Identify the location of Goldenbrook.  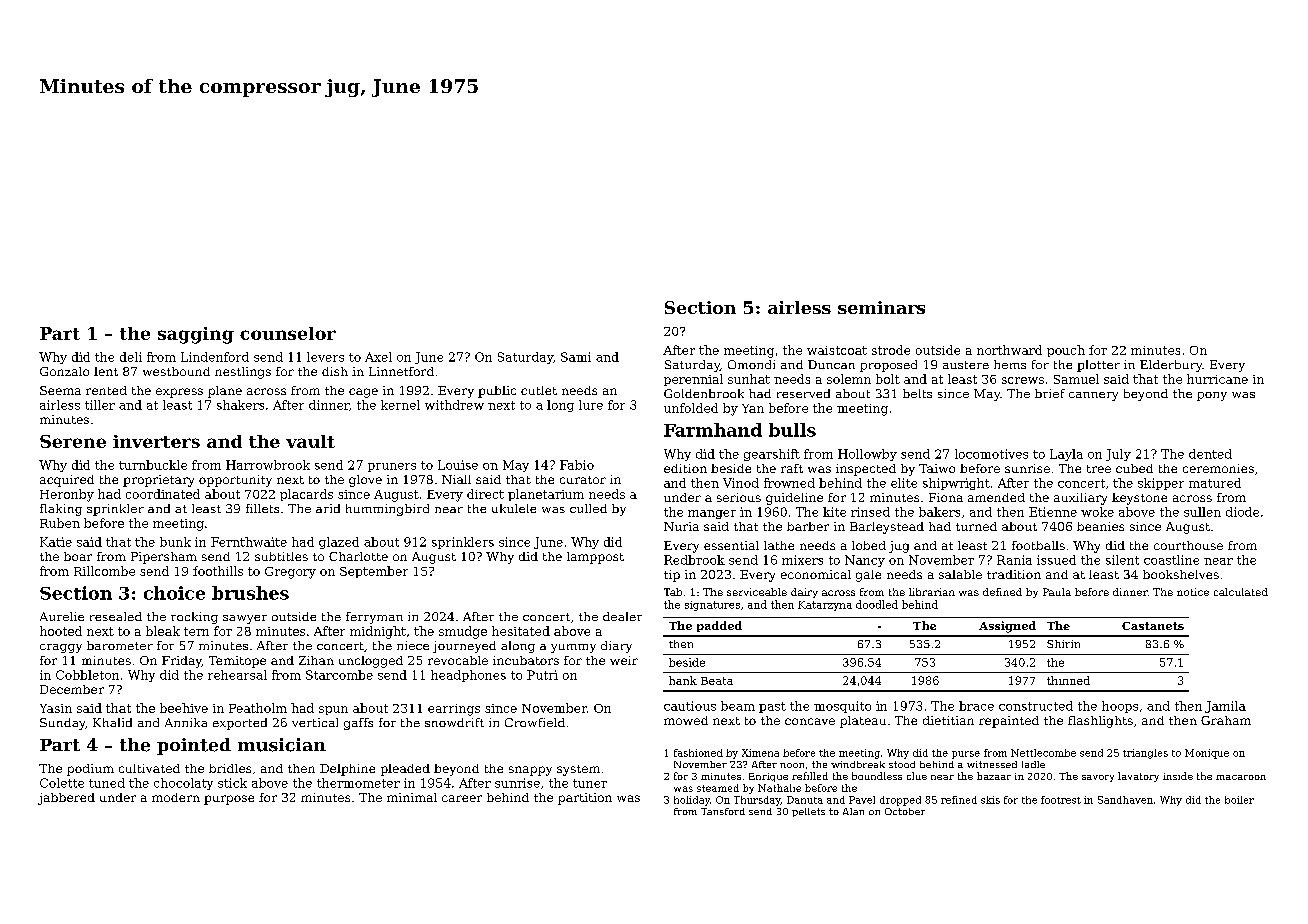
(704, 393).
